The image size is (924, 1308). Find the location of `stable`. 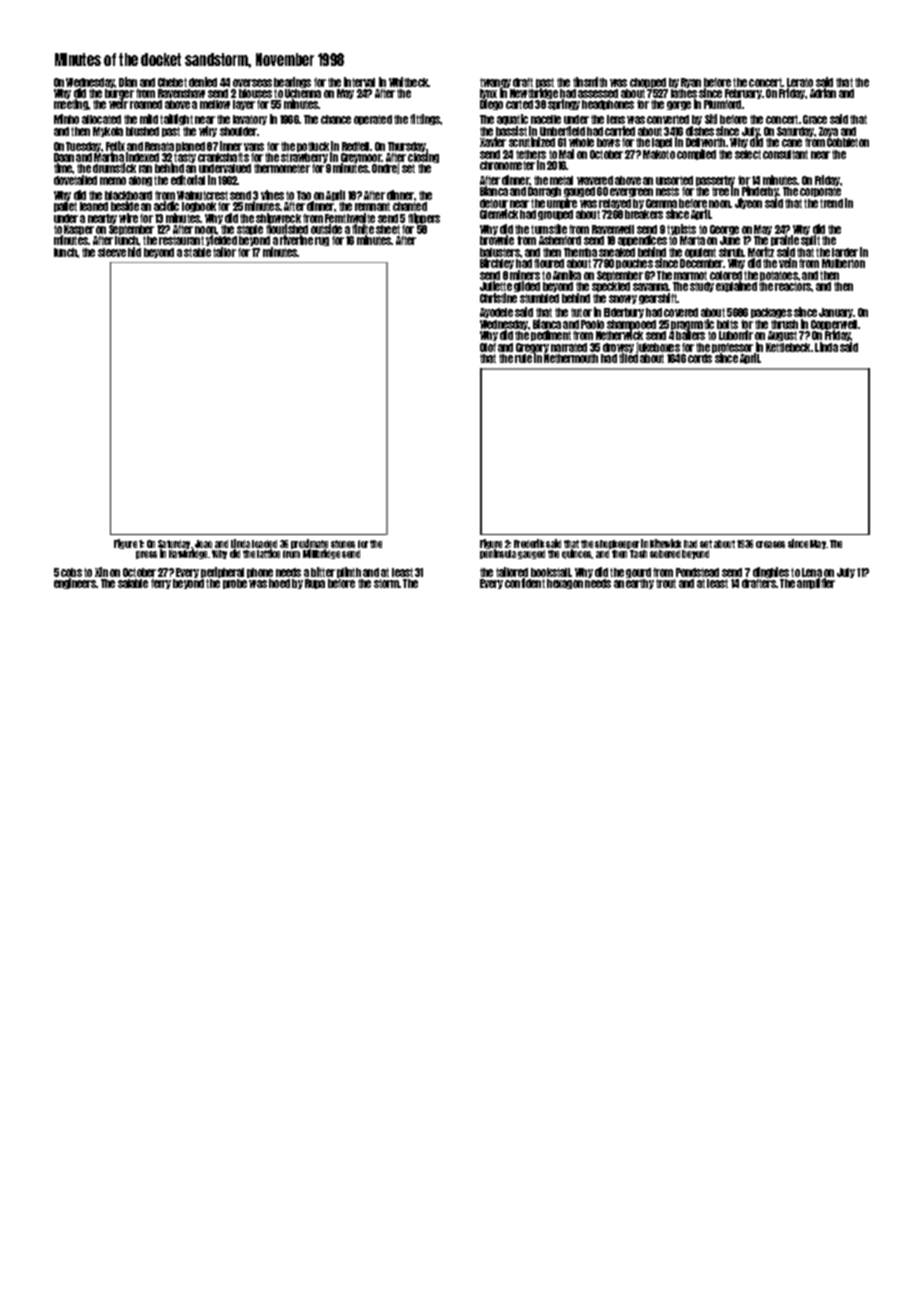

stable is located at coordinates (197, 252).
